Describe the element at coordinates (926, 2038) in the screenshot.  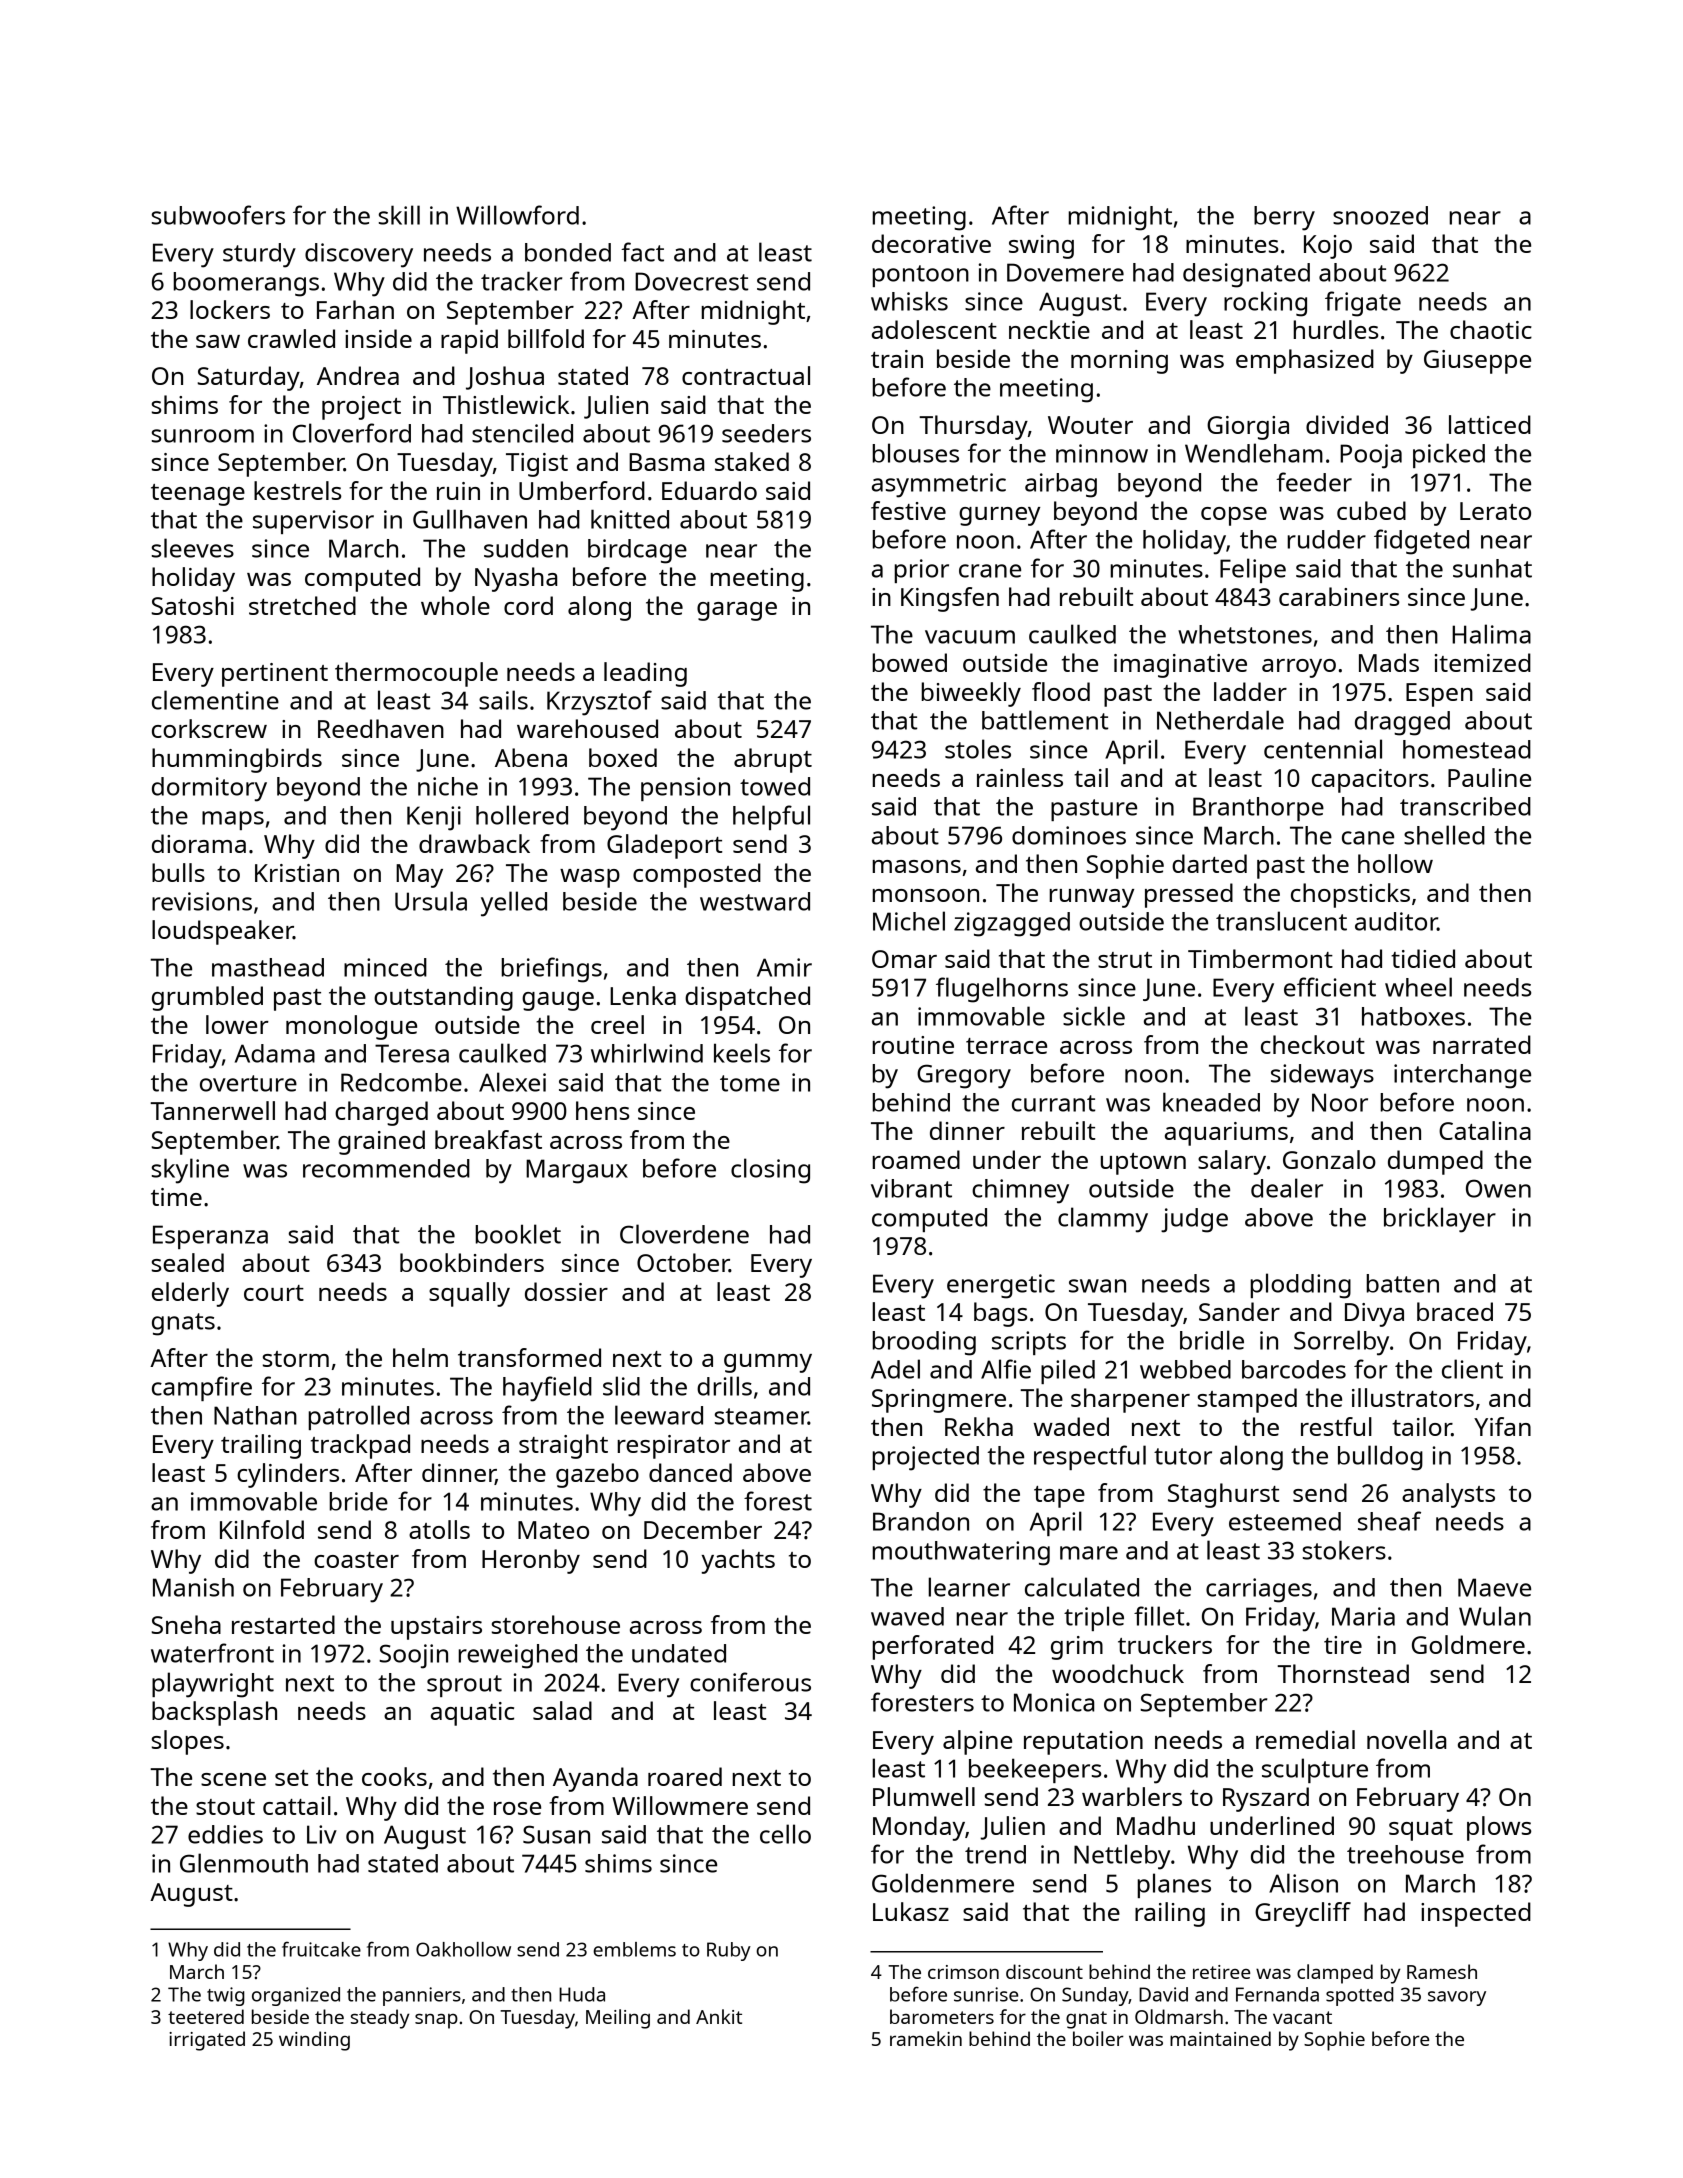
I see `ramekin` at that location.
